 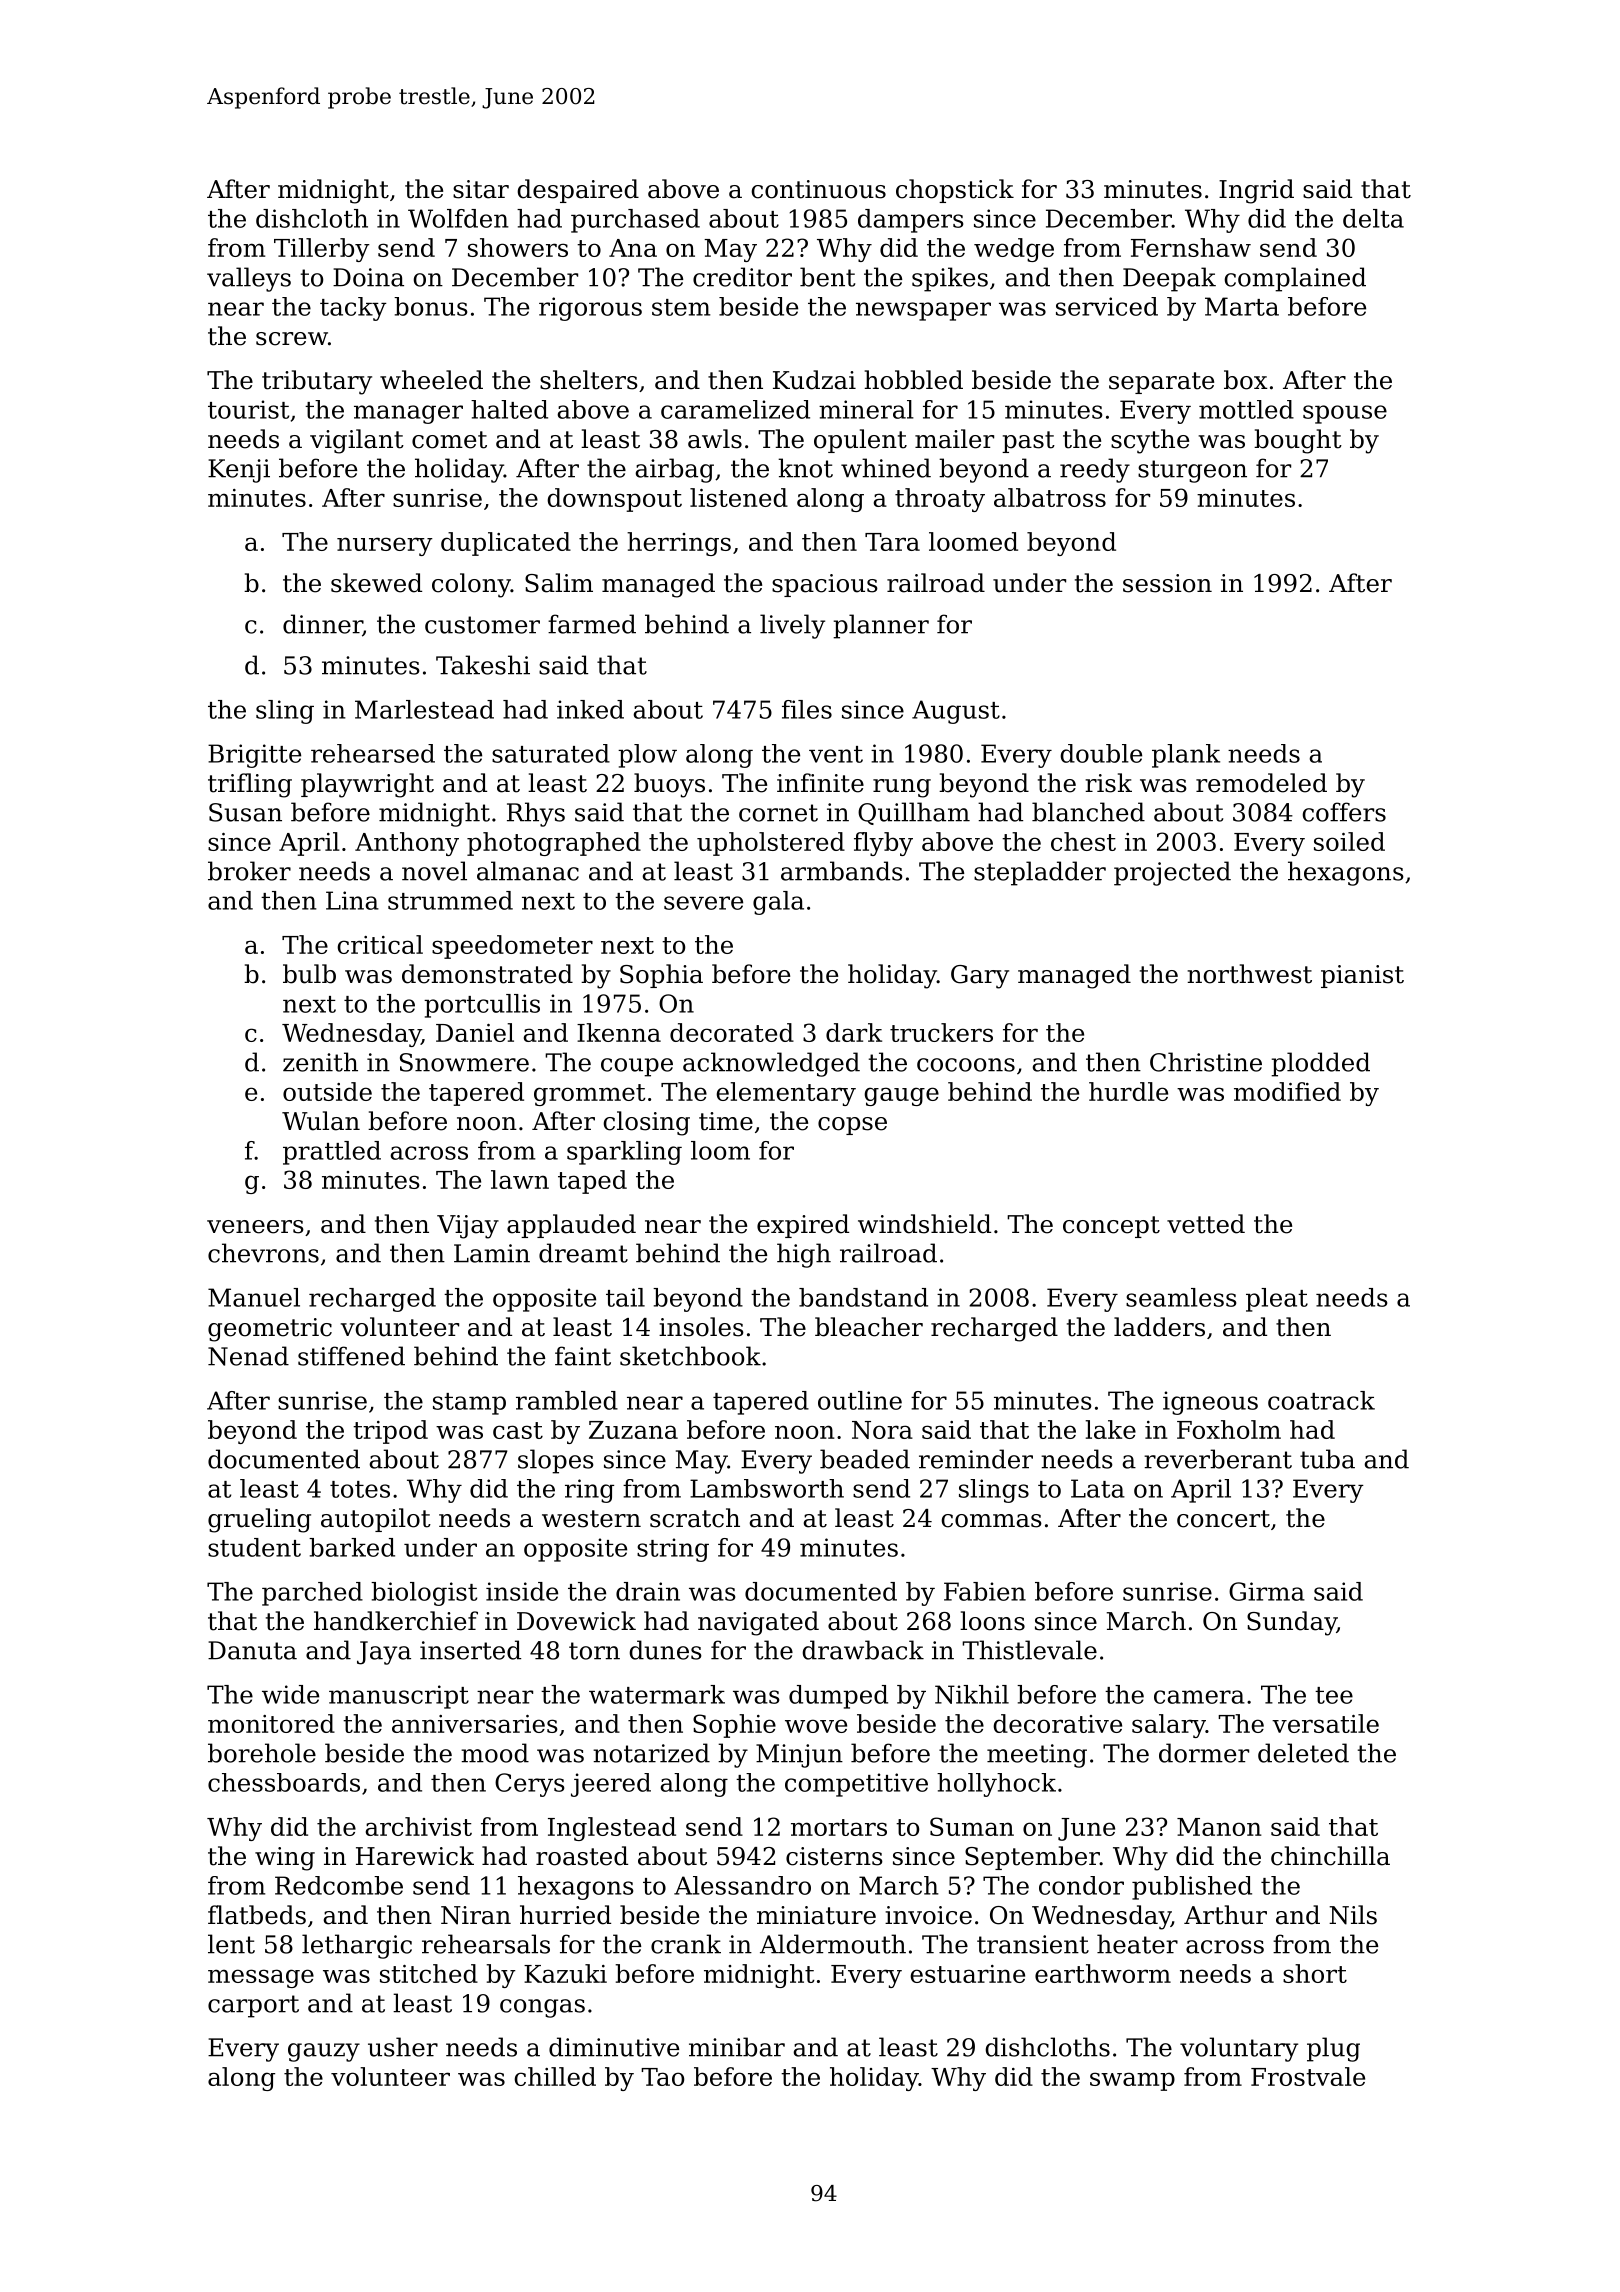 I want to click on plank, so click(x=1186, y=756).
